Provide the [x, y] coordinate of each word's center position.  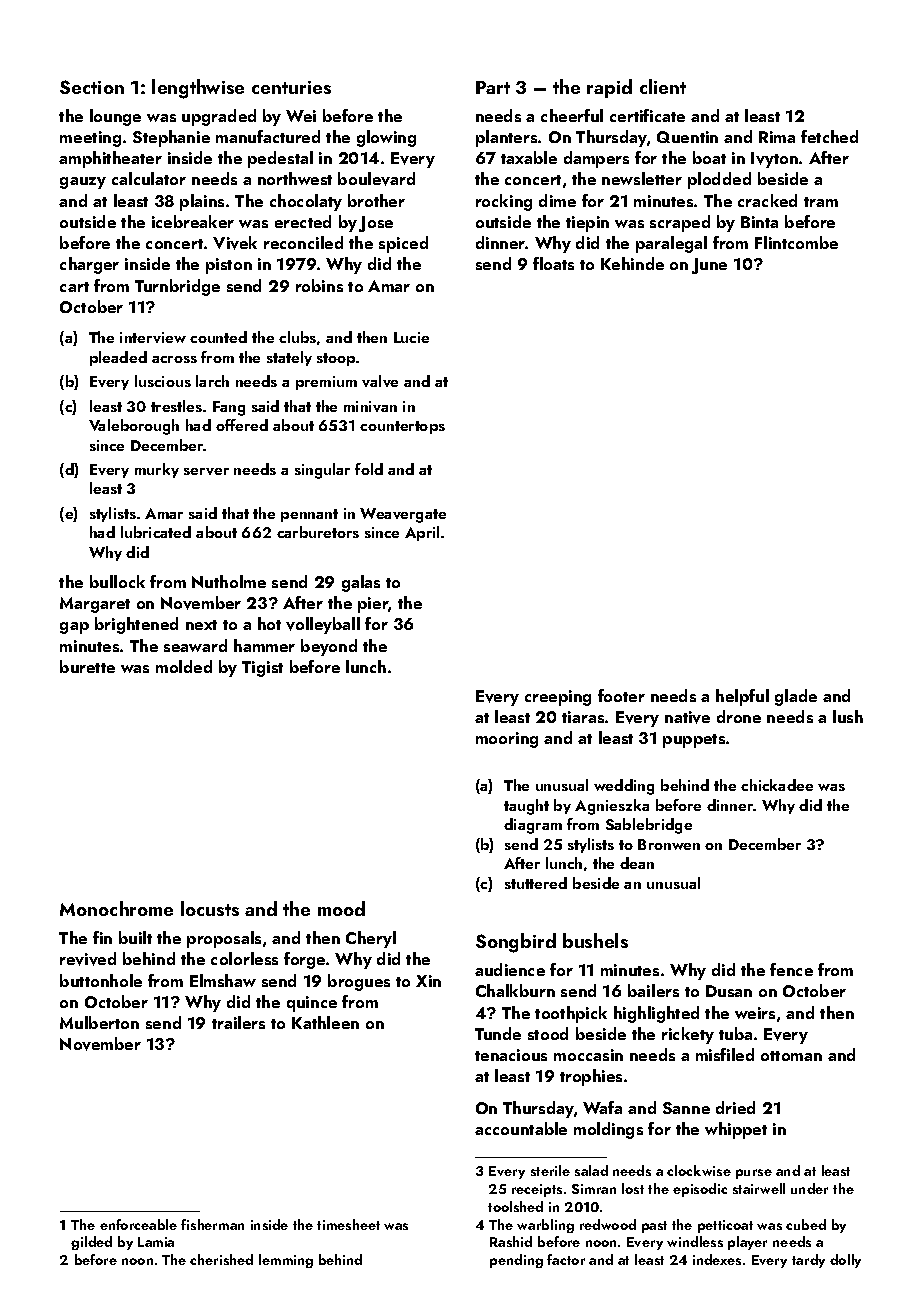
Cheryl [371, 939]
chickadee [777, 785]
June [709, 266]
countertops [402, 427]
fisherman [212, 1224]
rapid [609, 88]
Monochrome [116, 908]
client [663, 86]
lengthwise [198, 89]
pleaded [118, 358]
